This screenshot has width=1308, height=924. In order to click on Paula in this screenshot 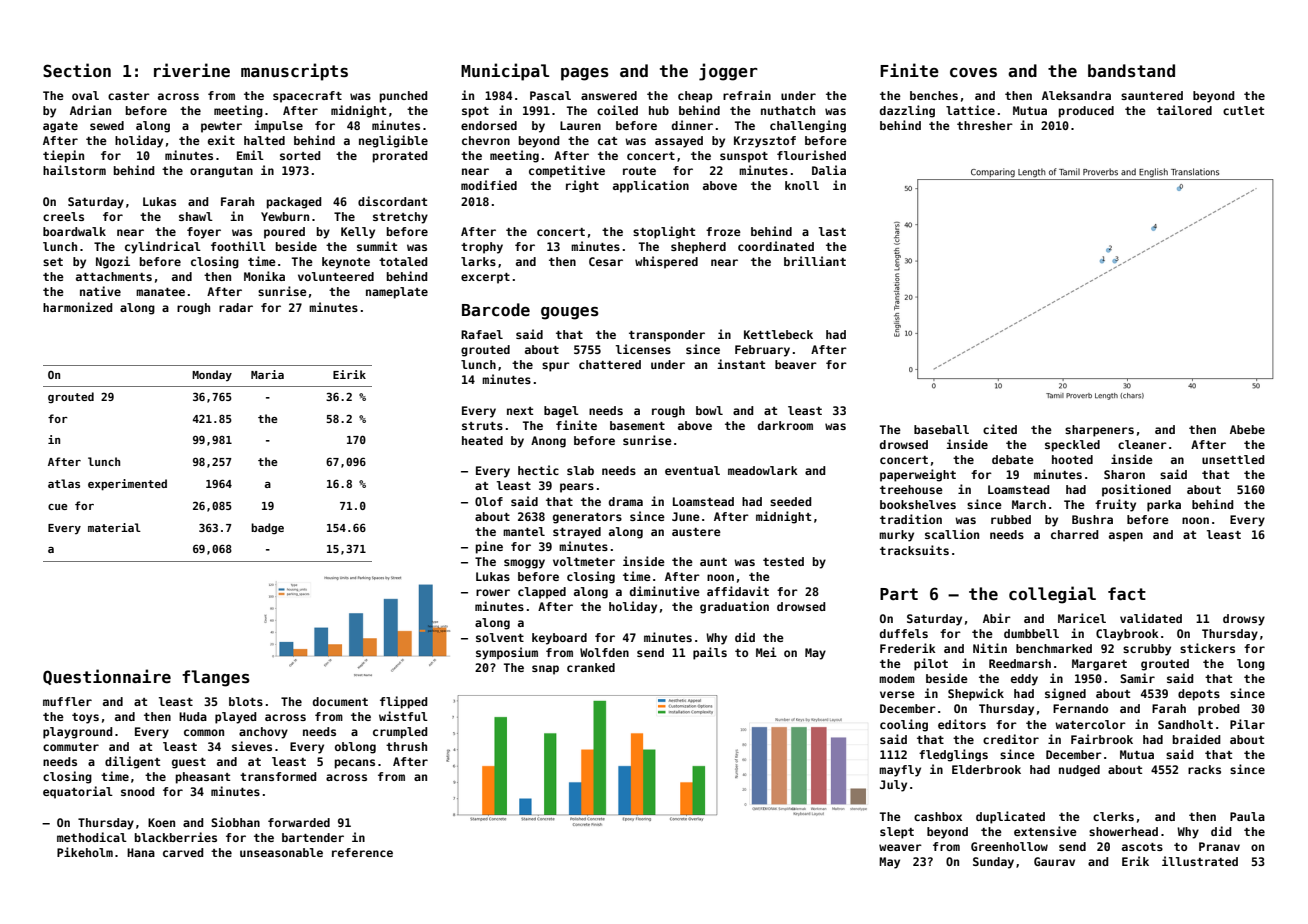, I will do `click(1247, 816)`.
